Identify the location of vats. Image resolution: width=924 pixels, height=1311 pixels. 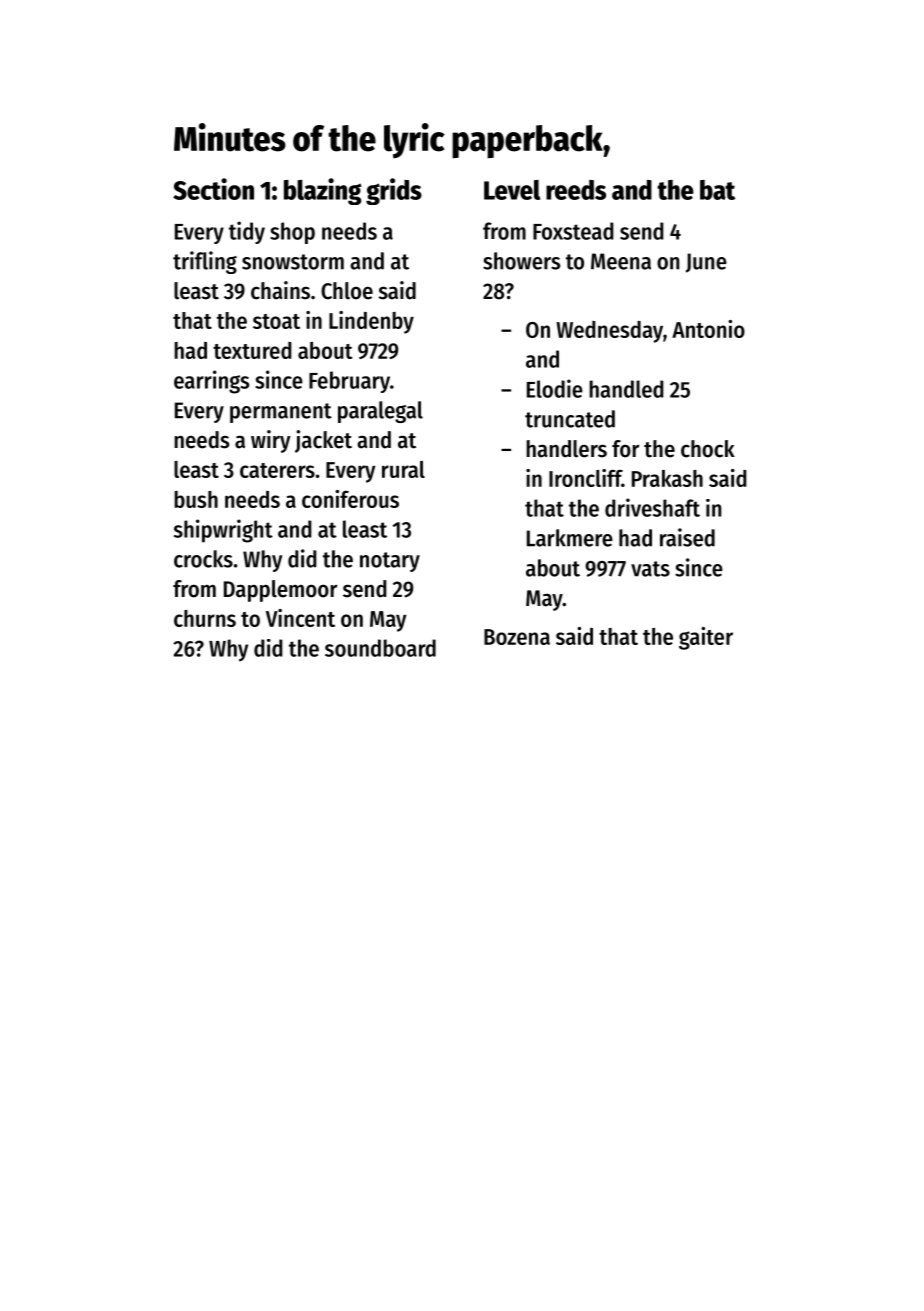
(650, 569).
